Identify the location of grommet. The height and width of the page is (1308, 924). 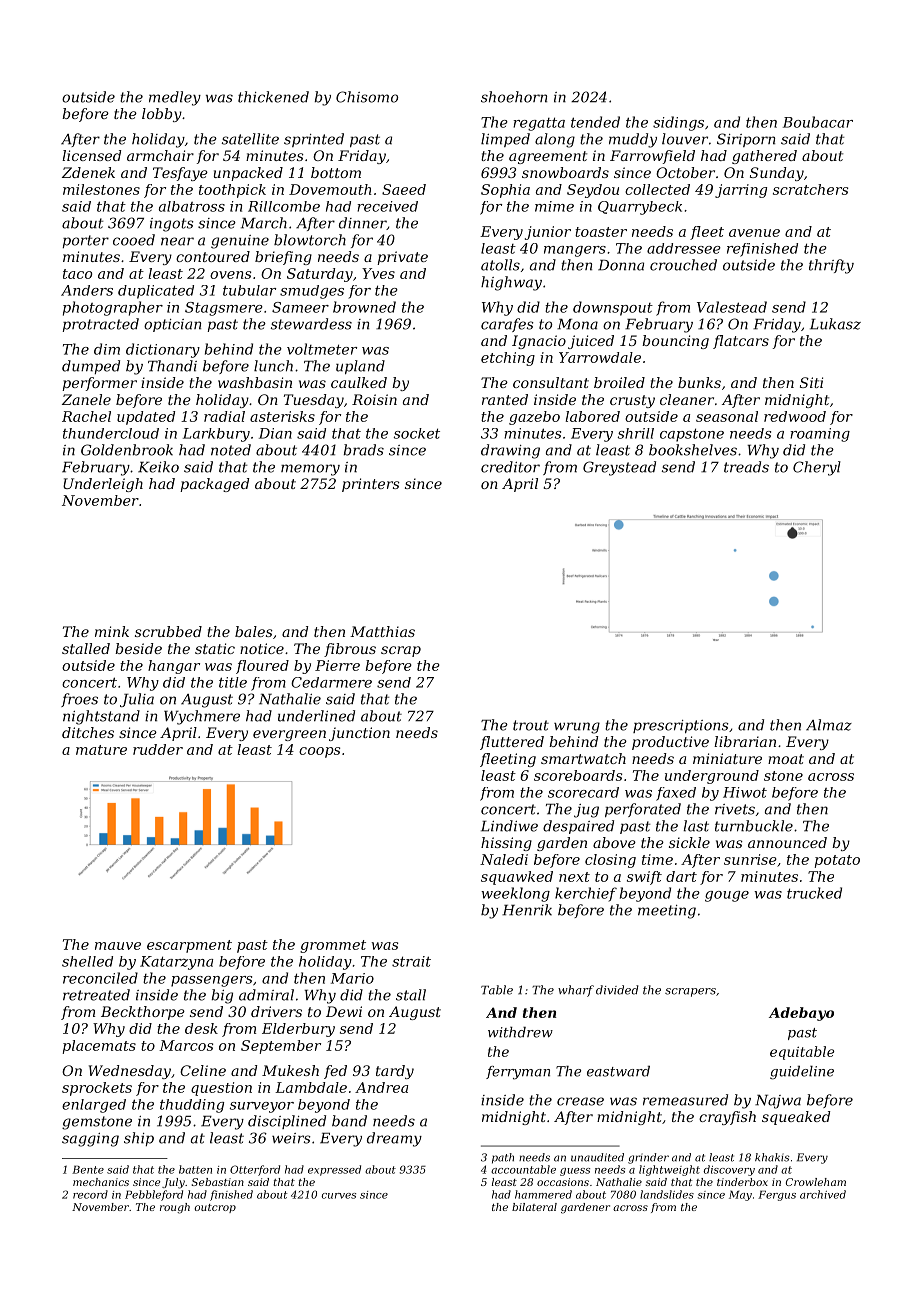
(333, 946).
